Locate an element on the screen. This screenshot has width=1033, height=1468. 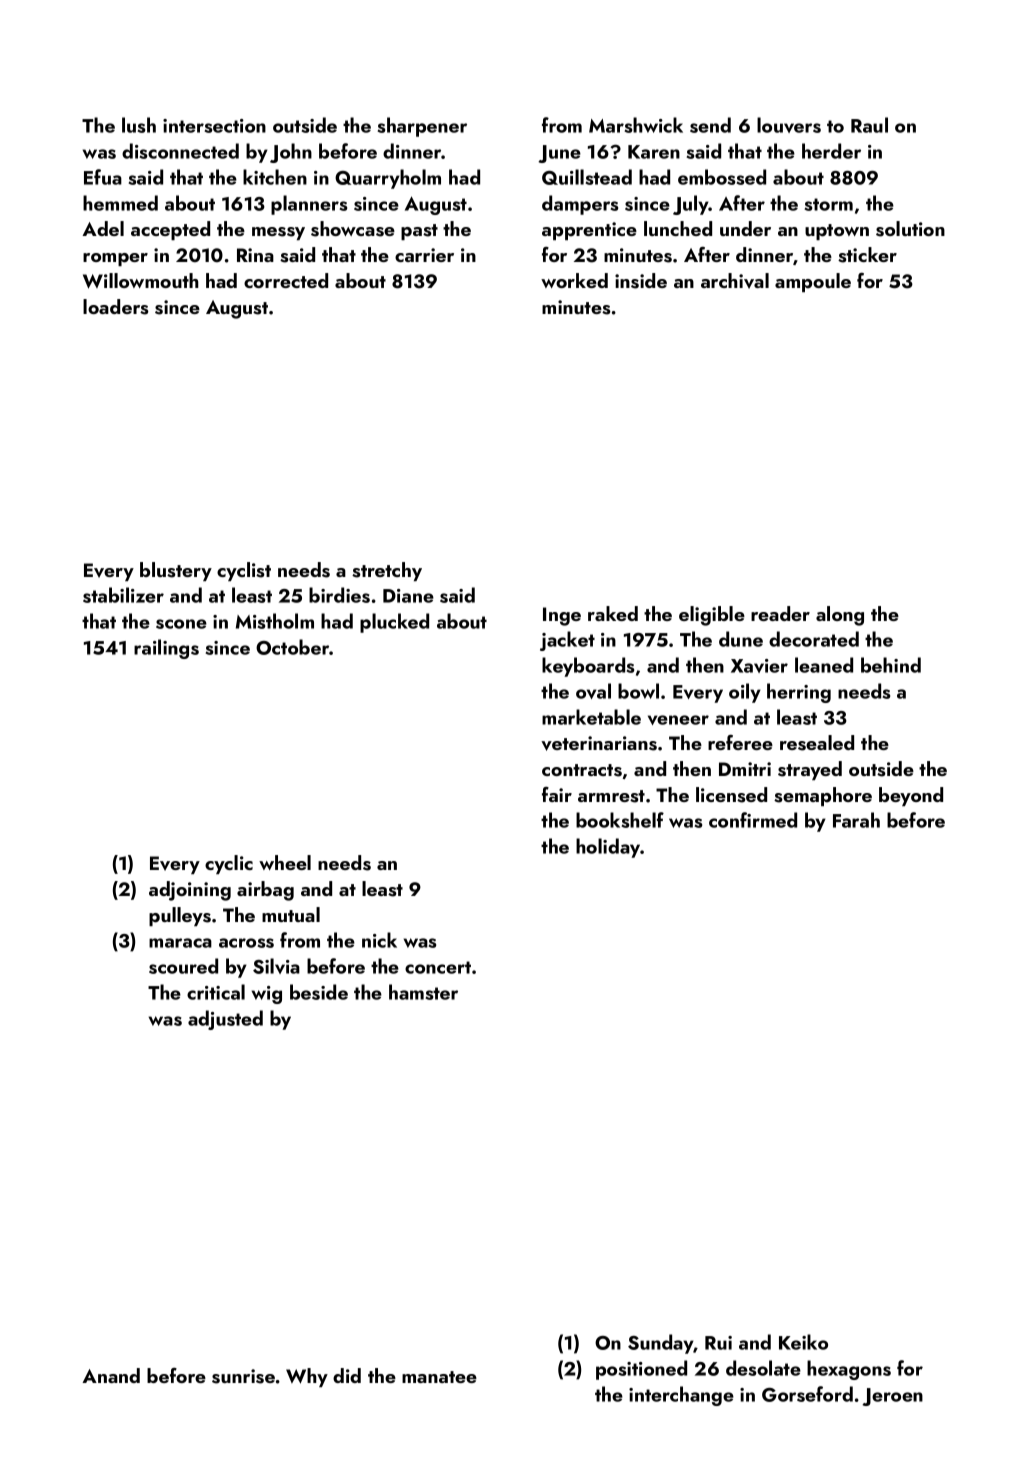
did is located at coordinates (347, 1375).
